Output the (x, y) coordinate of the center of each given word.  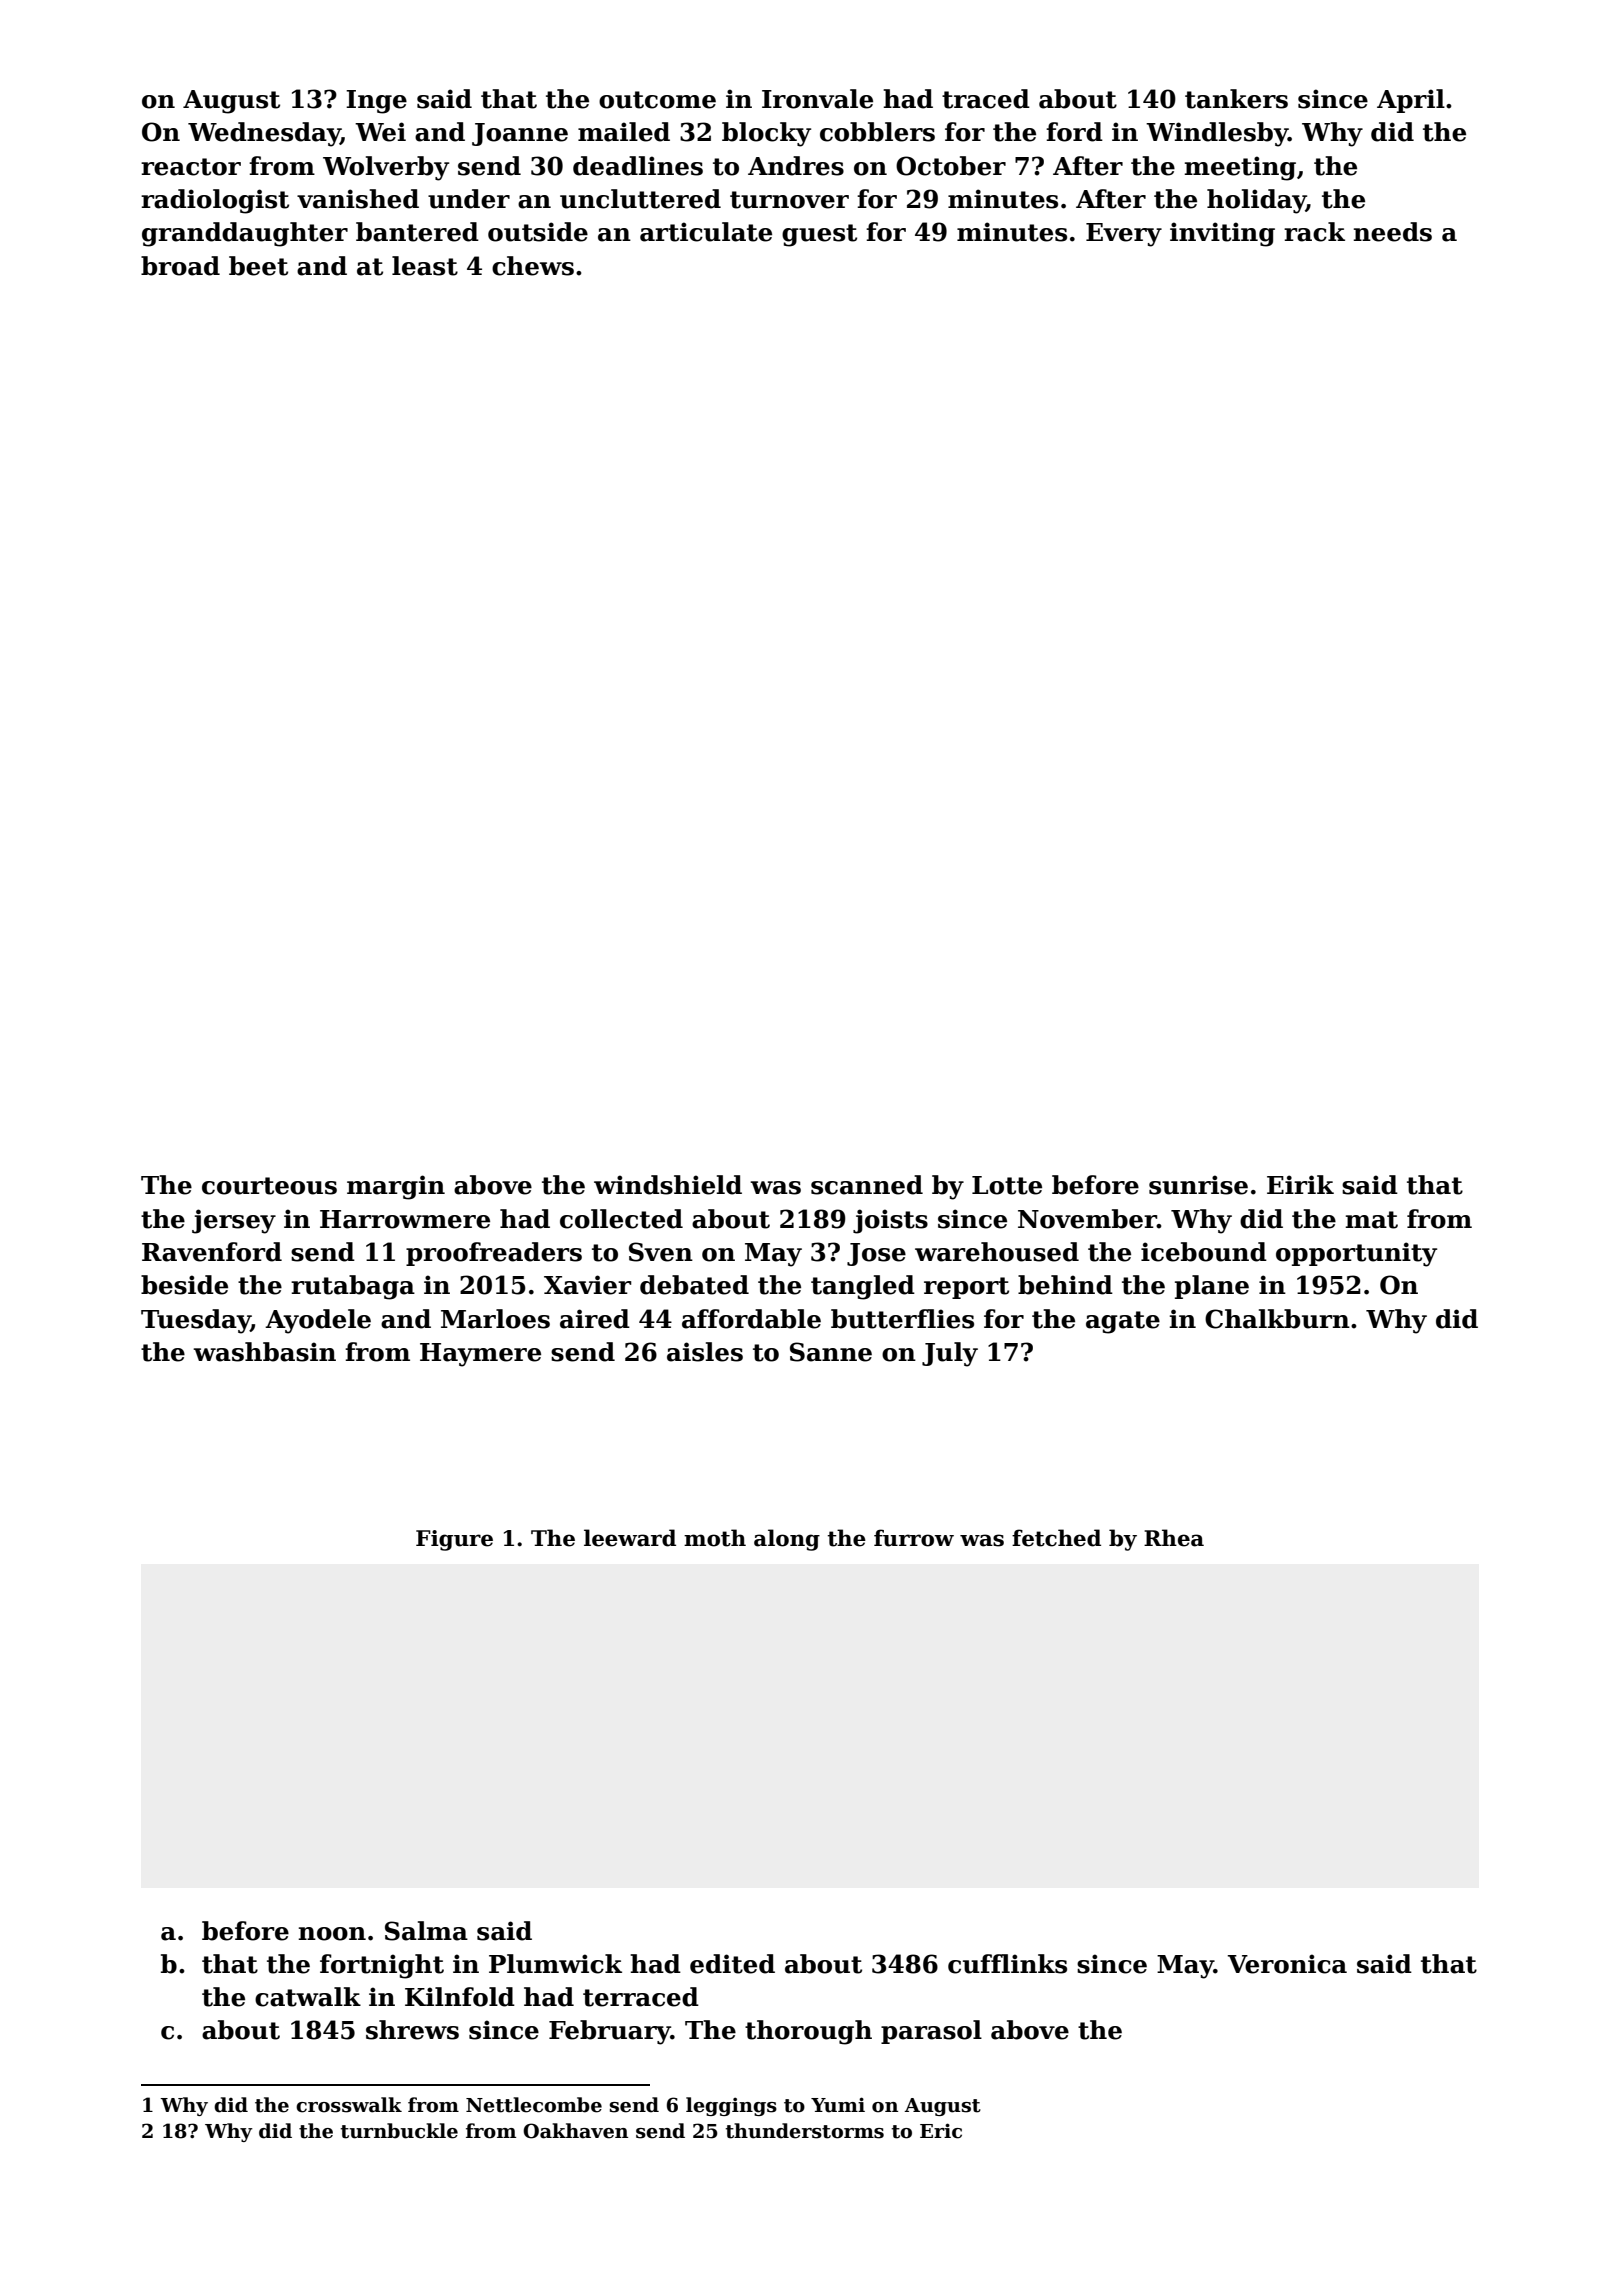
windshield (668, 1185)
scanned (867, 1185)
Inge (376, 102)
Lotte (1007, 1185)
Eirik (1300, 1184)
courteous (269, 1186)
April (1411, 101)
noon (332, 1934)
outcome (657, 100)
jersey (234, 1221)
